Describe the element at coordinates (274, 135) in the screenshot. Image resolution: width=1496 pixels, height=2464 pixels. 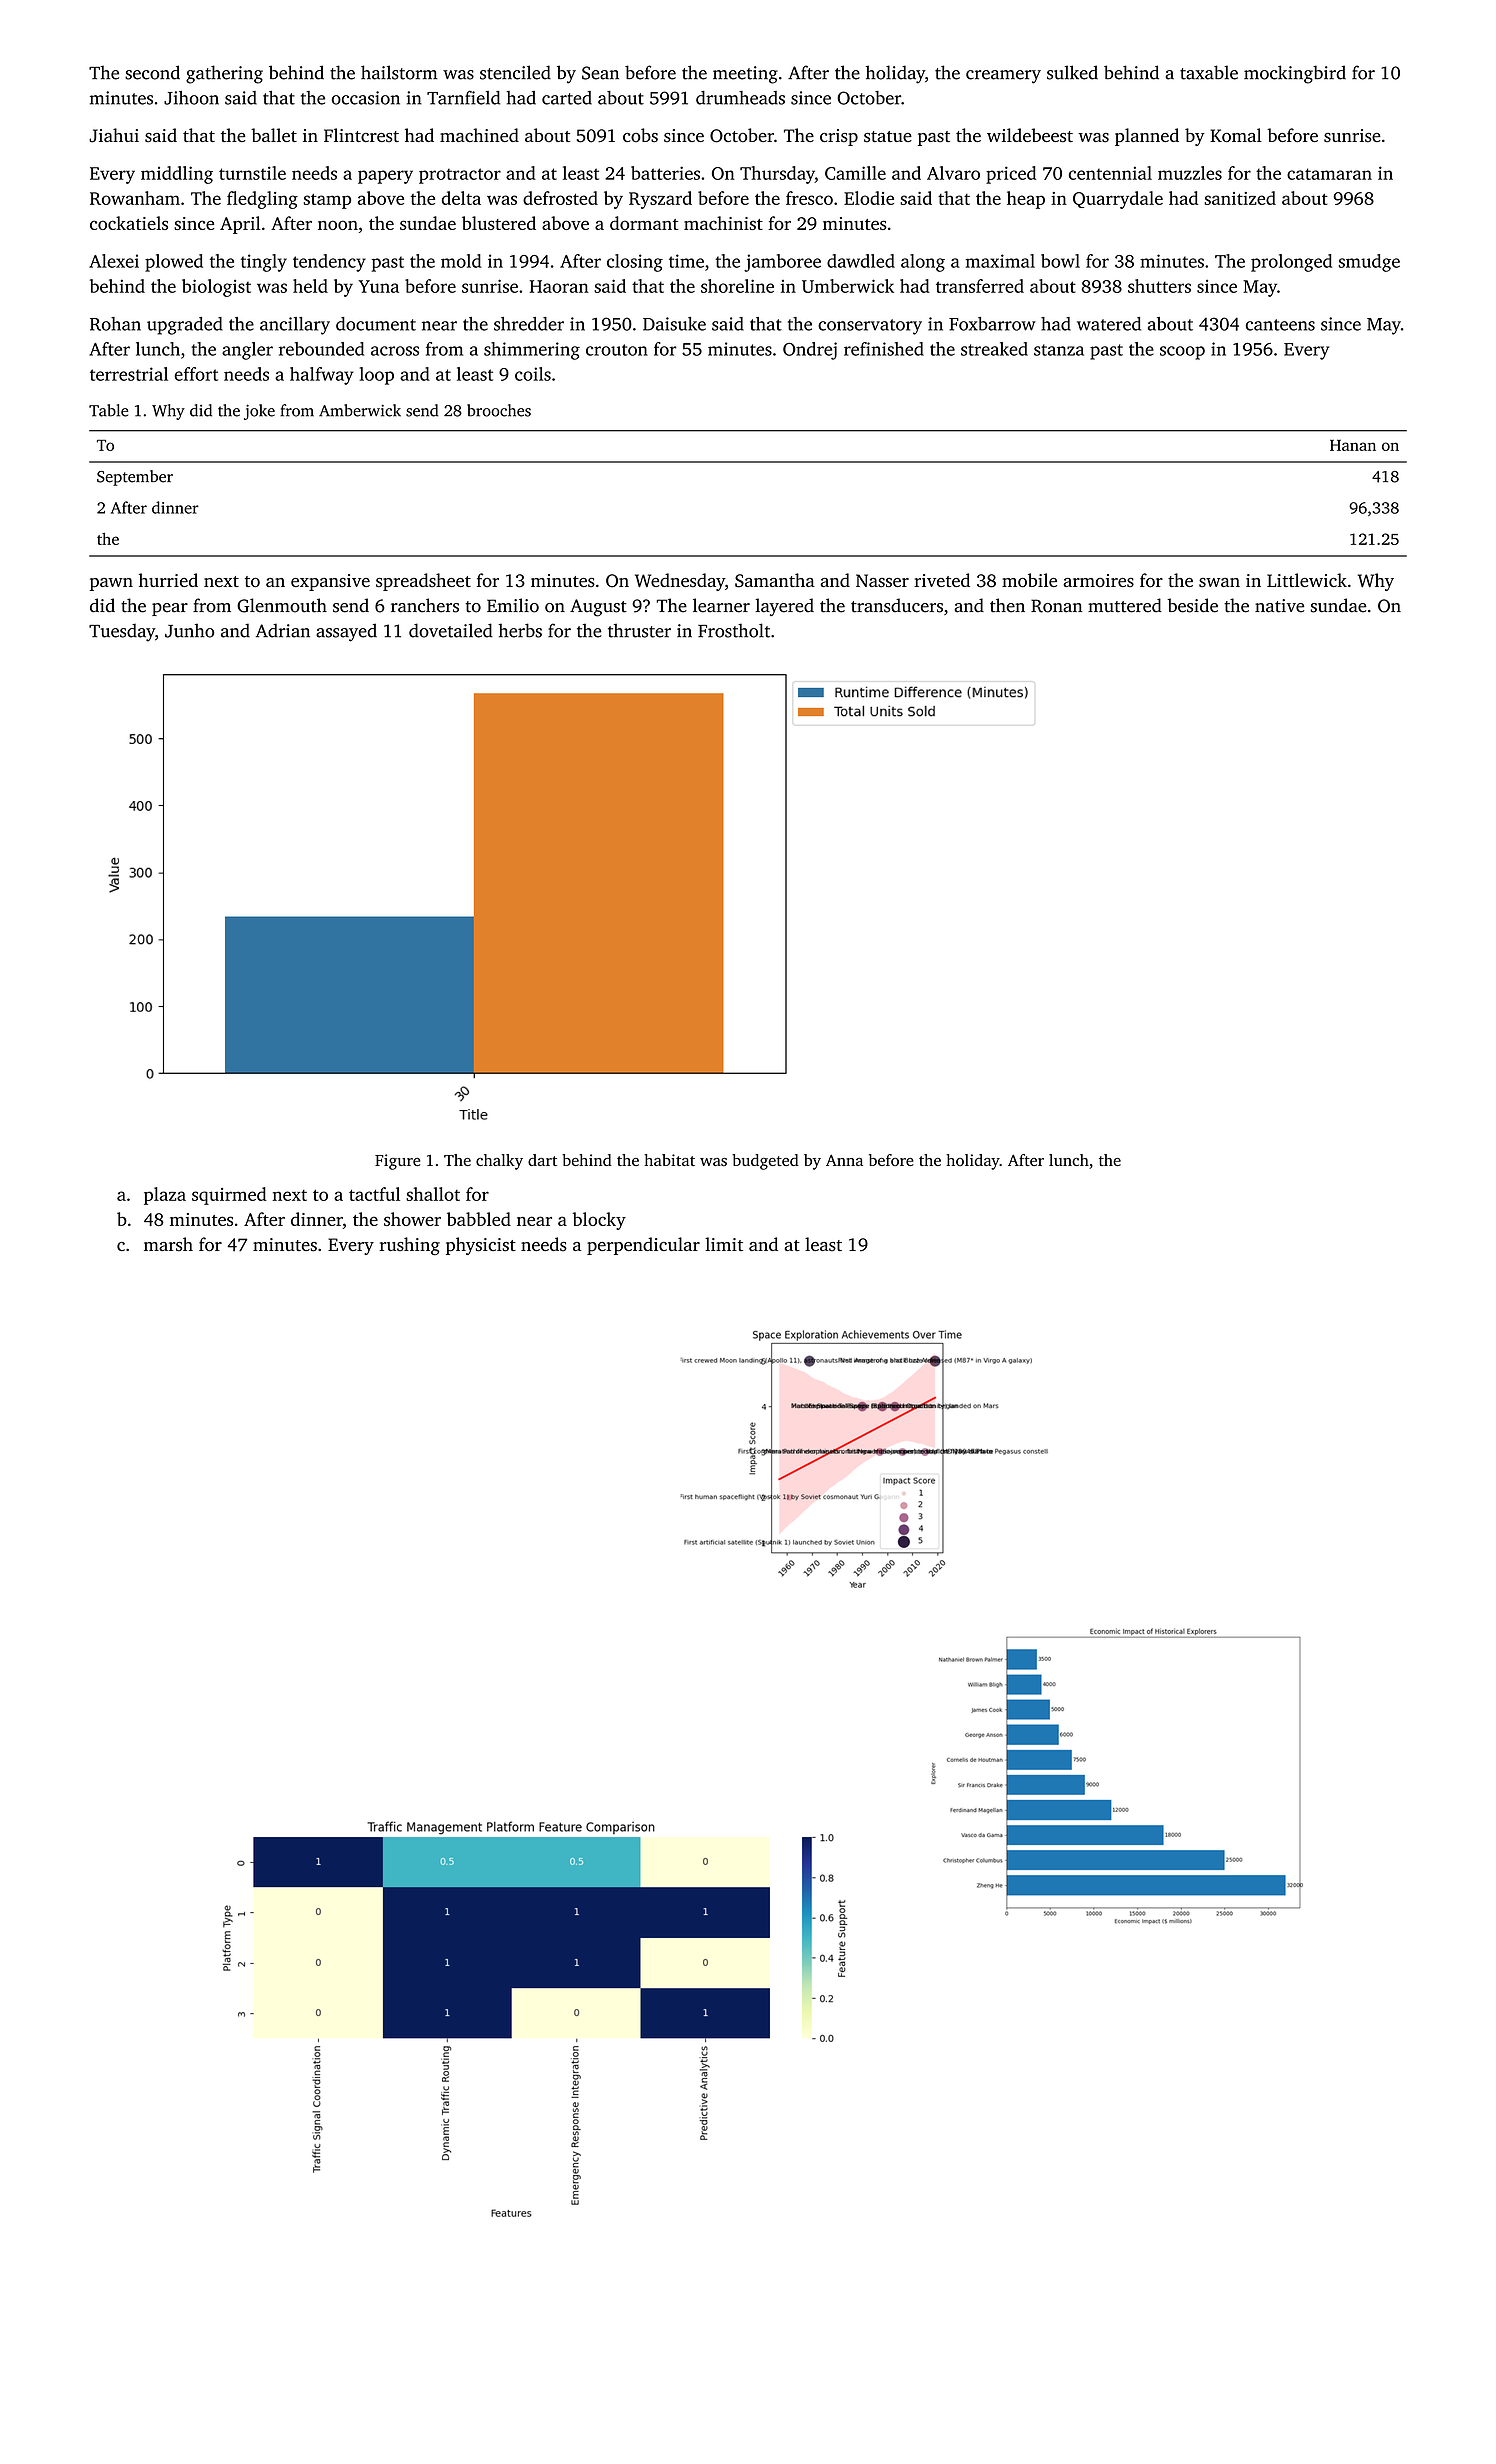
I see `ballet` at that location.
